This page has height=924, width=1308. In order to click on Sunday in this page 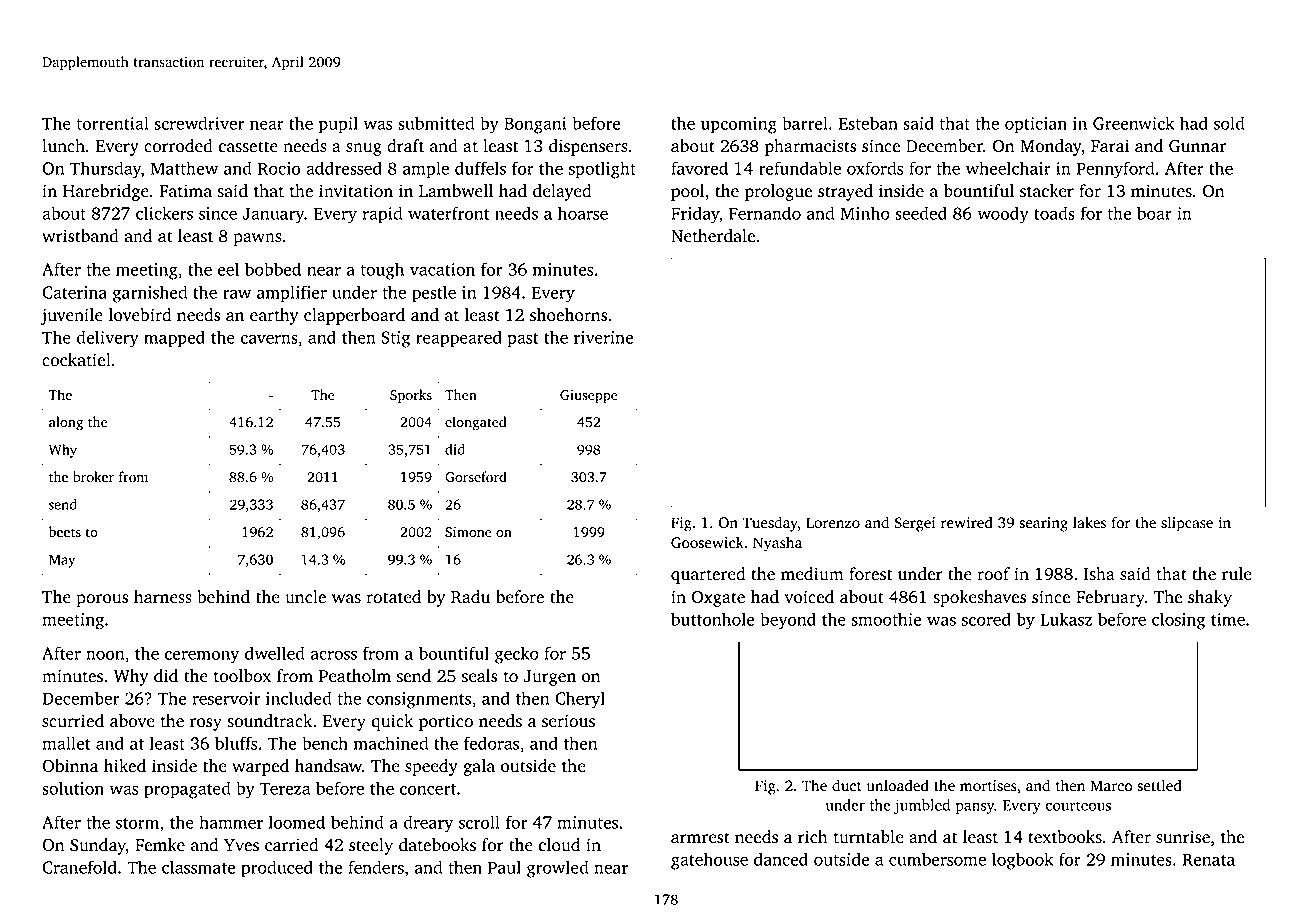, I will do `click(98, 846)`.
